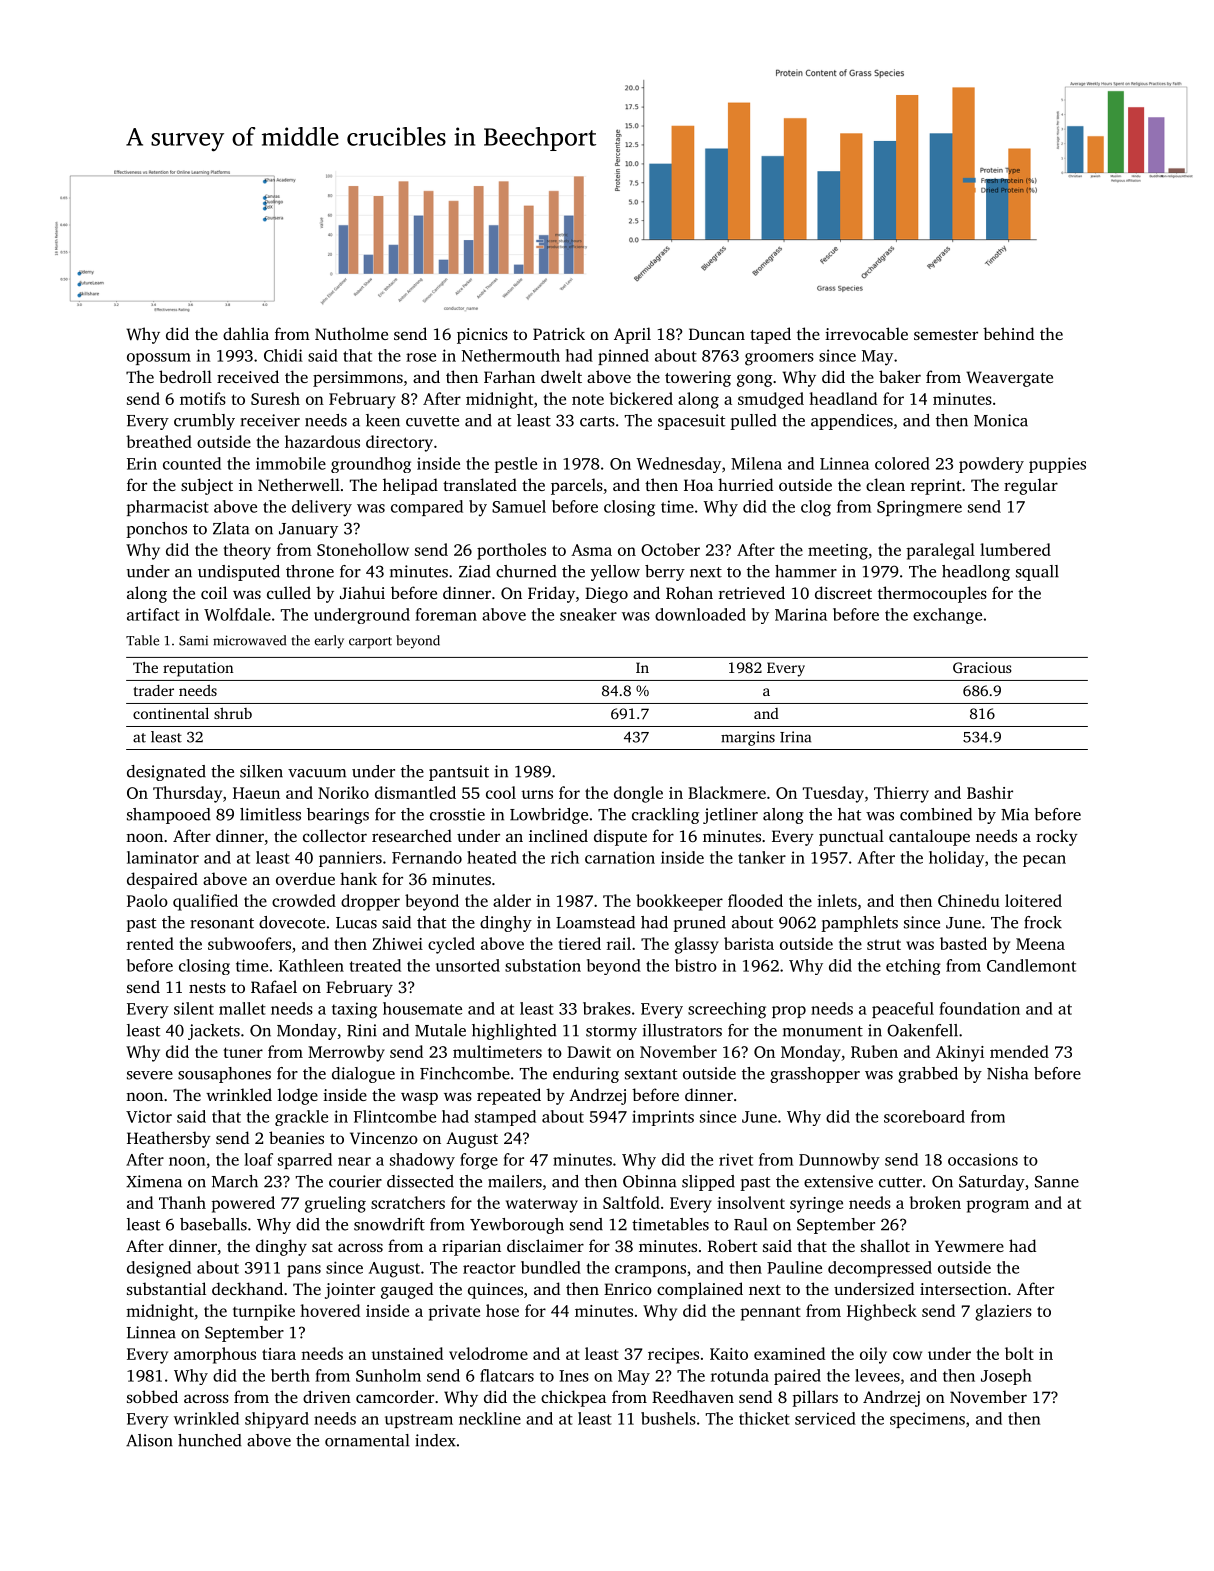 The width and height of the image is (1214, 1571). I want to click on foreman, so click(446, 614).
